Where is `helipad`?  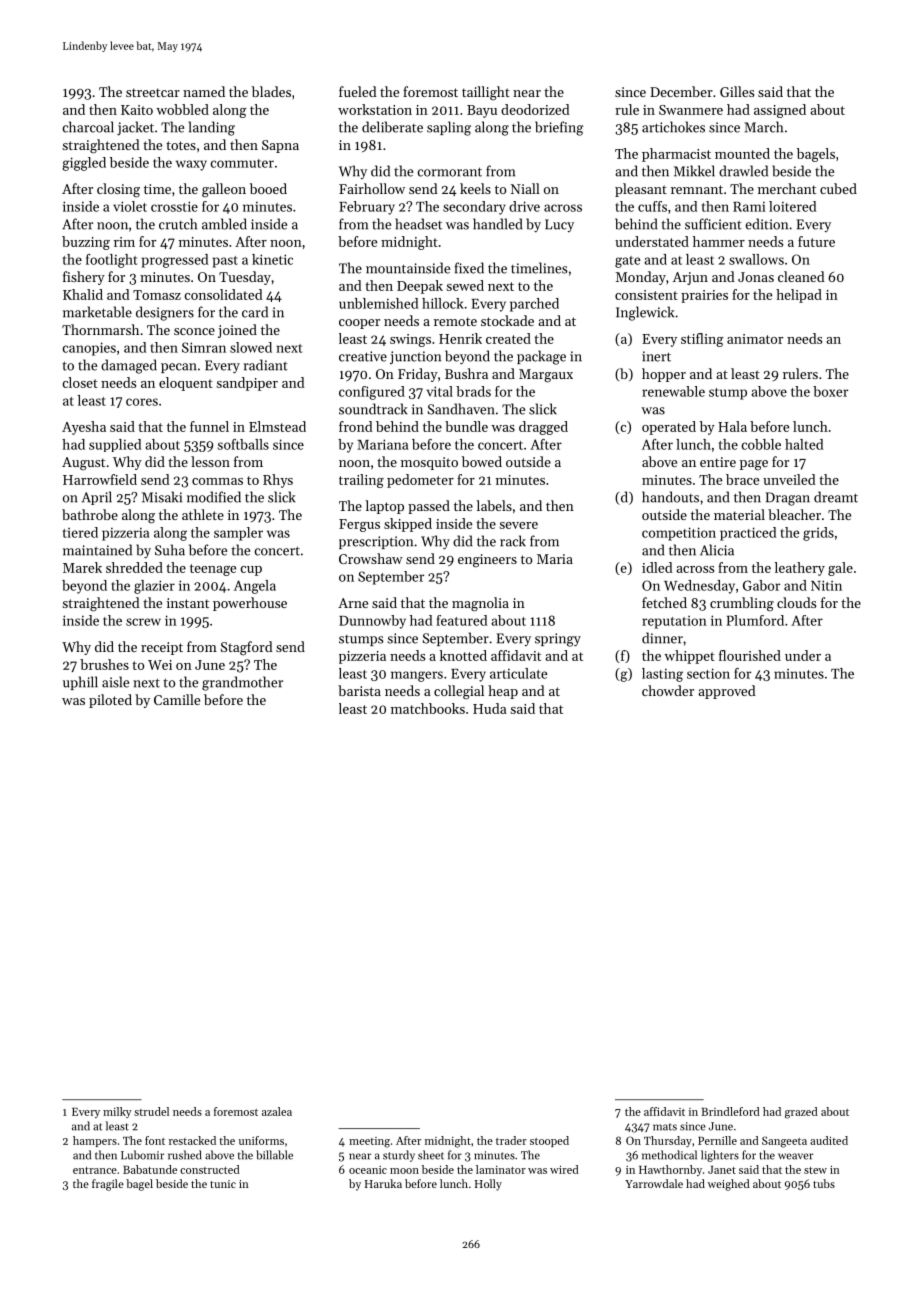 helipad is located at coordinates (799, 296).
